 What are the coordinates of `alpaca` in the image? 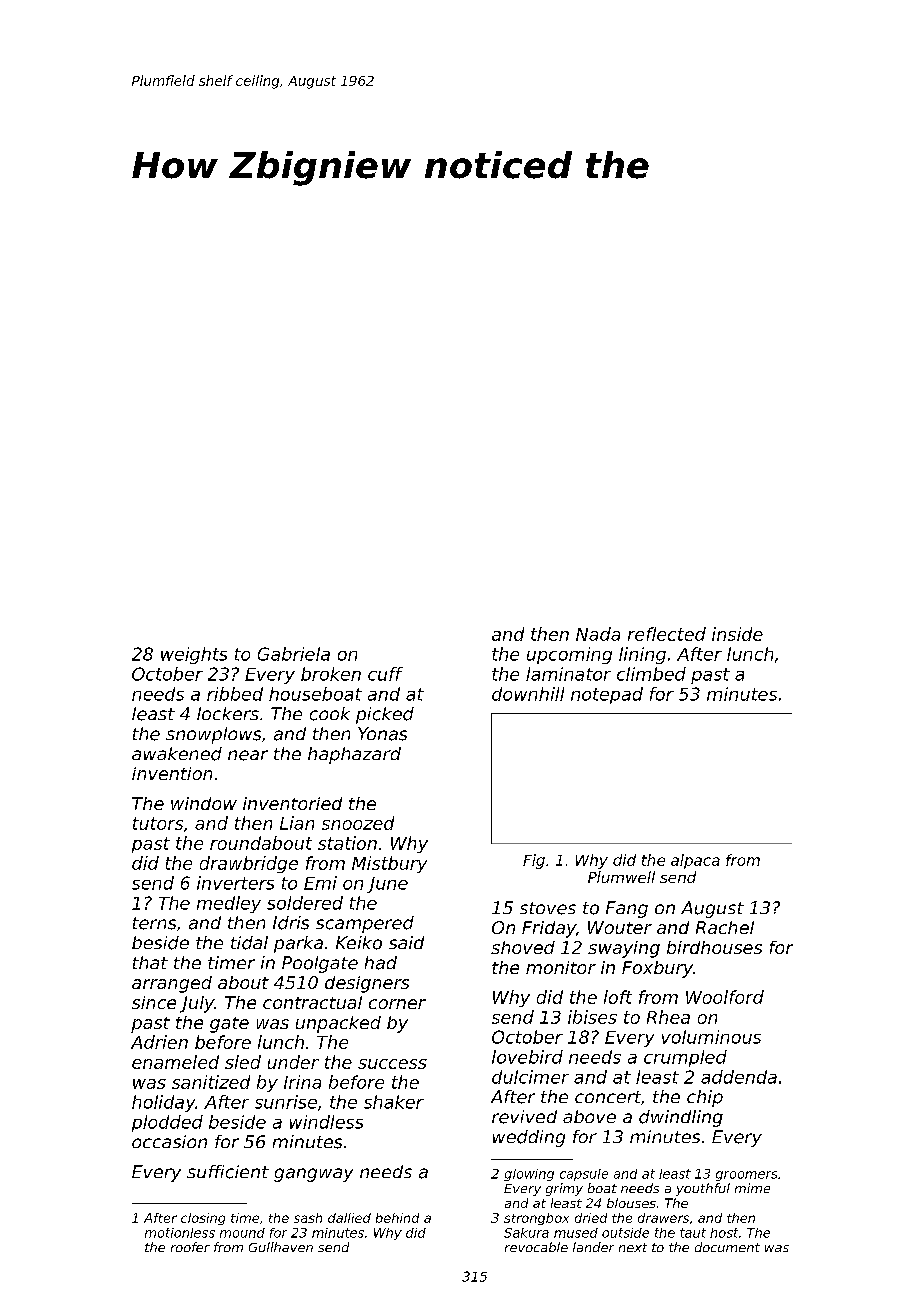 It's located at (695, 861).
